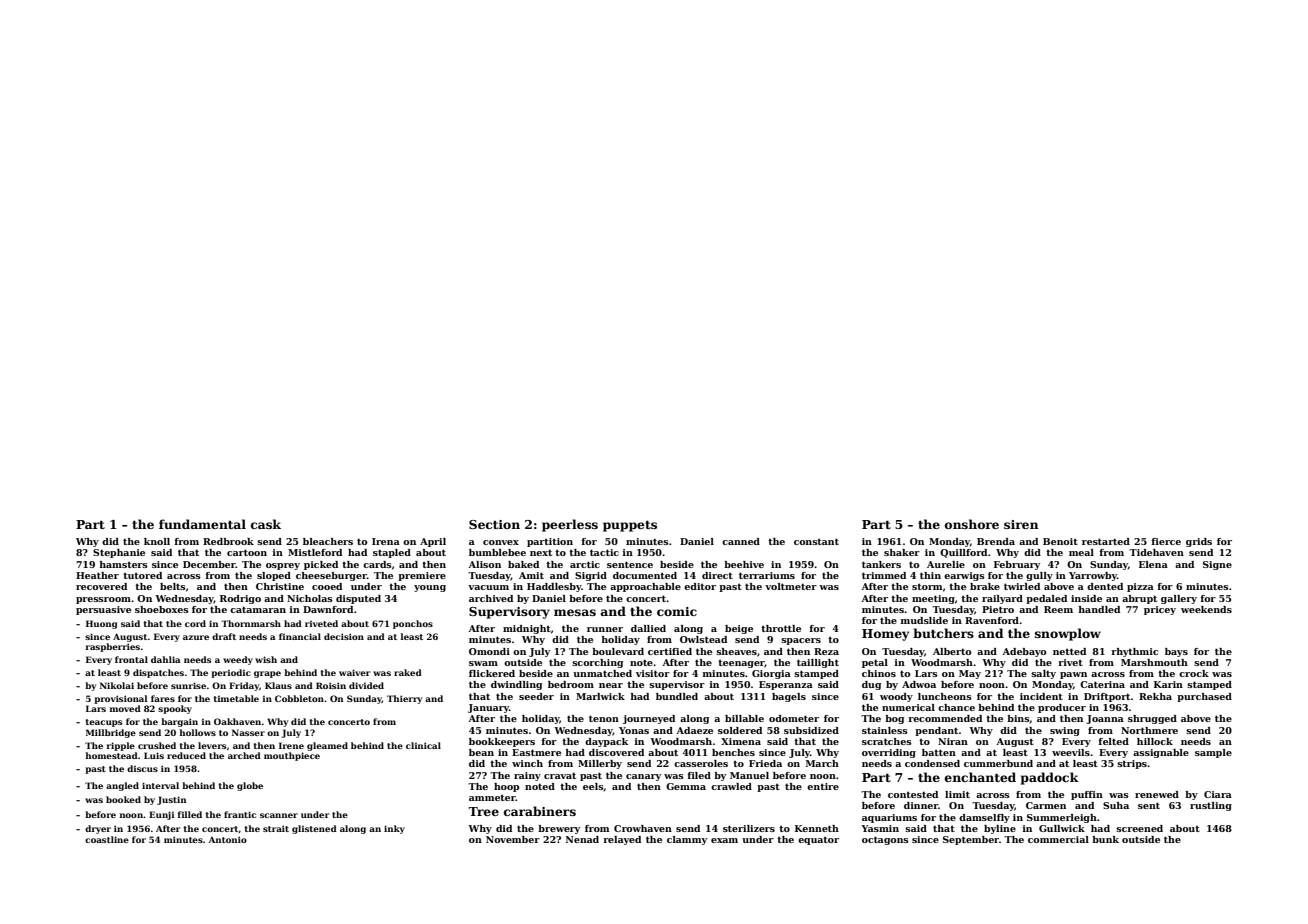 This image has height=924, width=1308. What do you see at coordinates (202, 524) in the image?
I see `fundamental` at bounding box center [202, 524].
